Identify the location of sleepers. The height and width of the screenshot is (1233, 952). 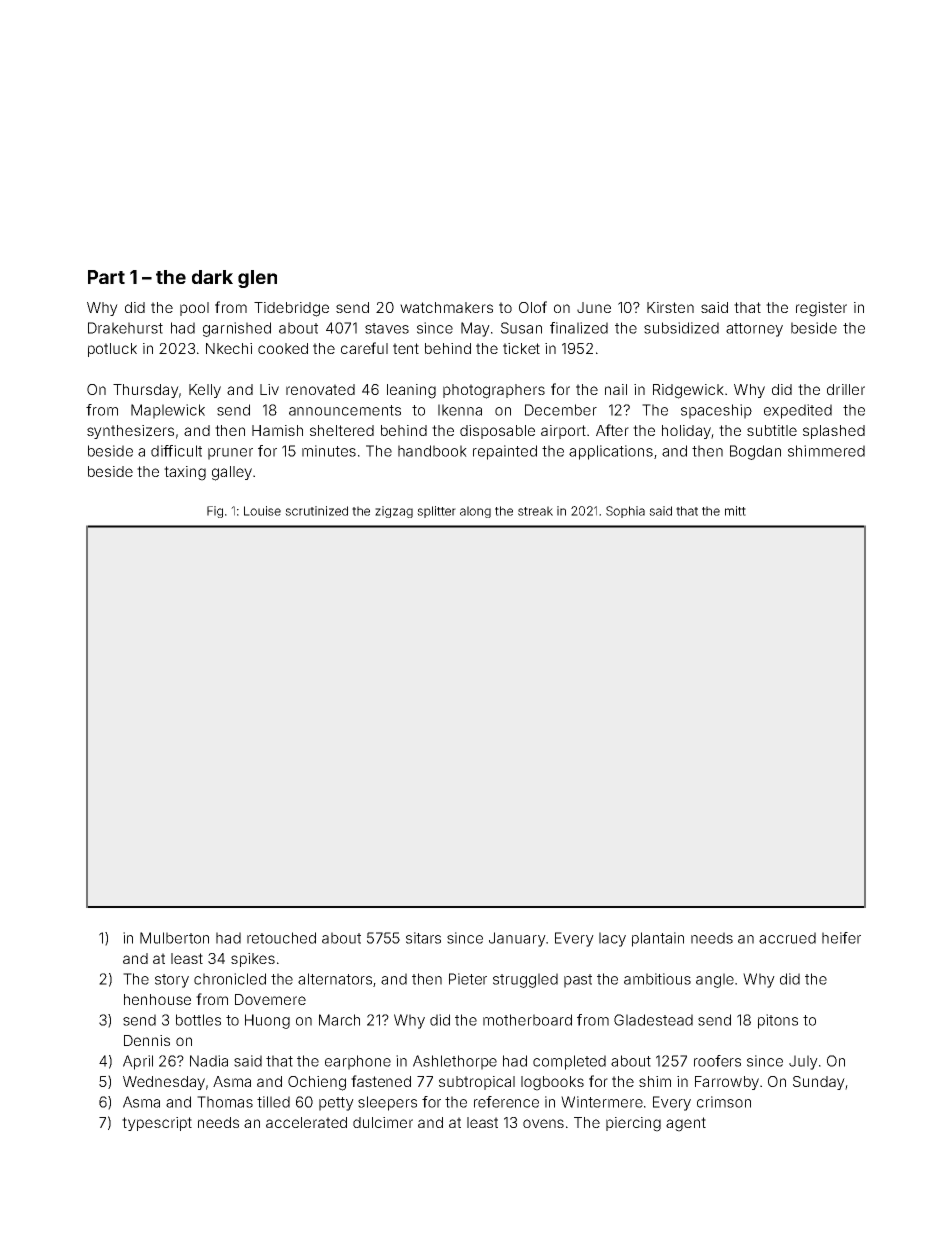
(387, 1103).
